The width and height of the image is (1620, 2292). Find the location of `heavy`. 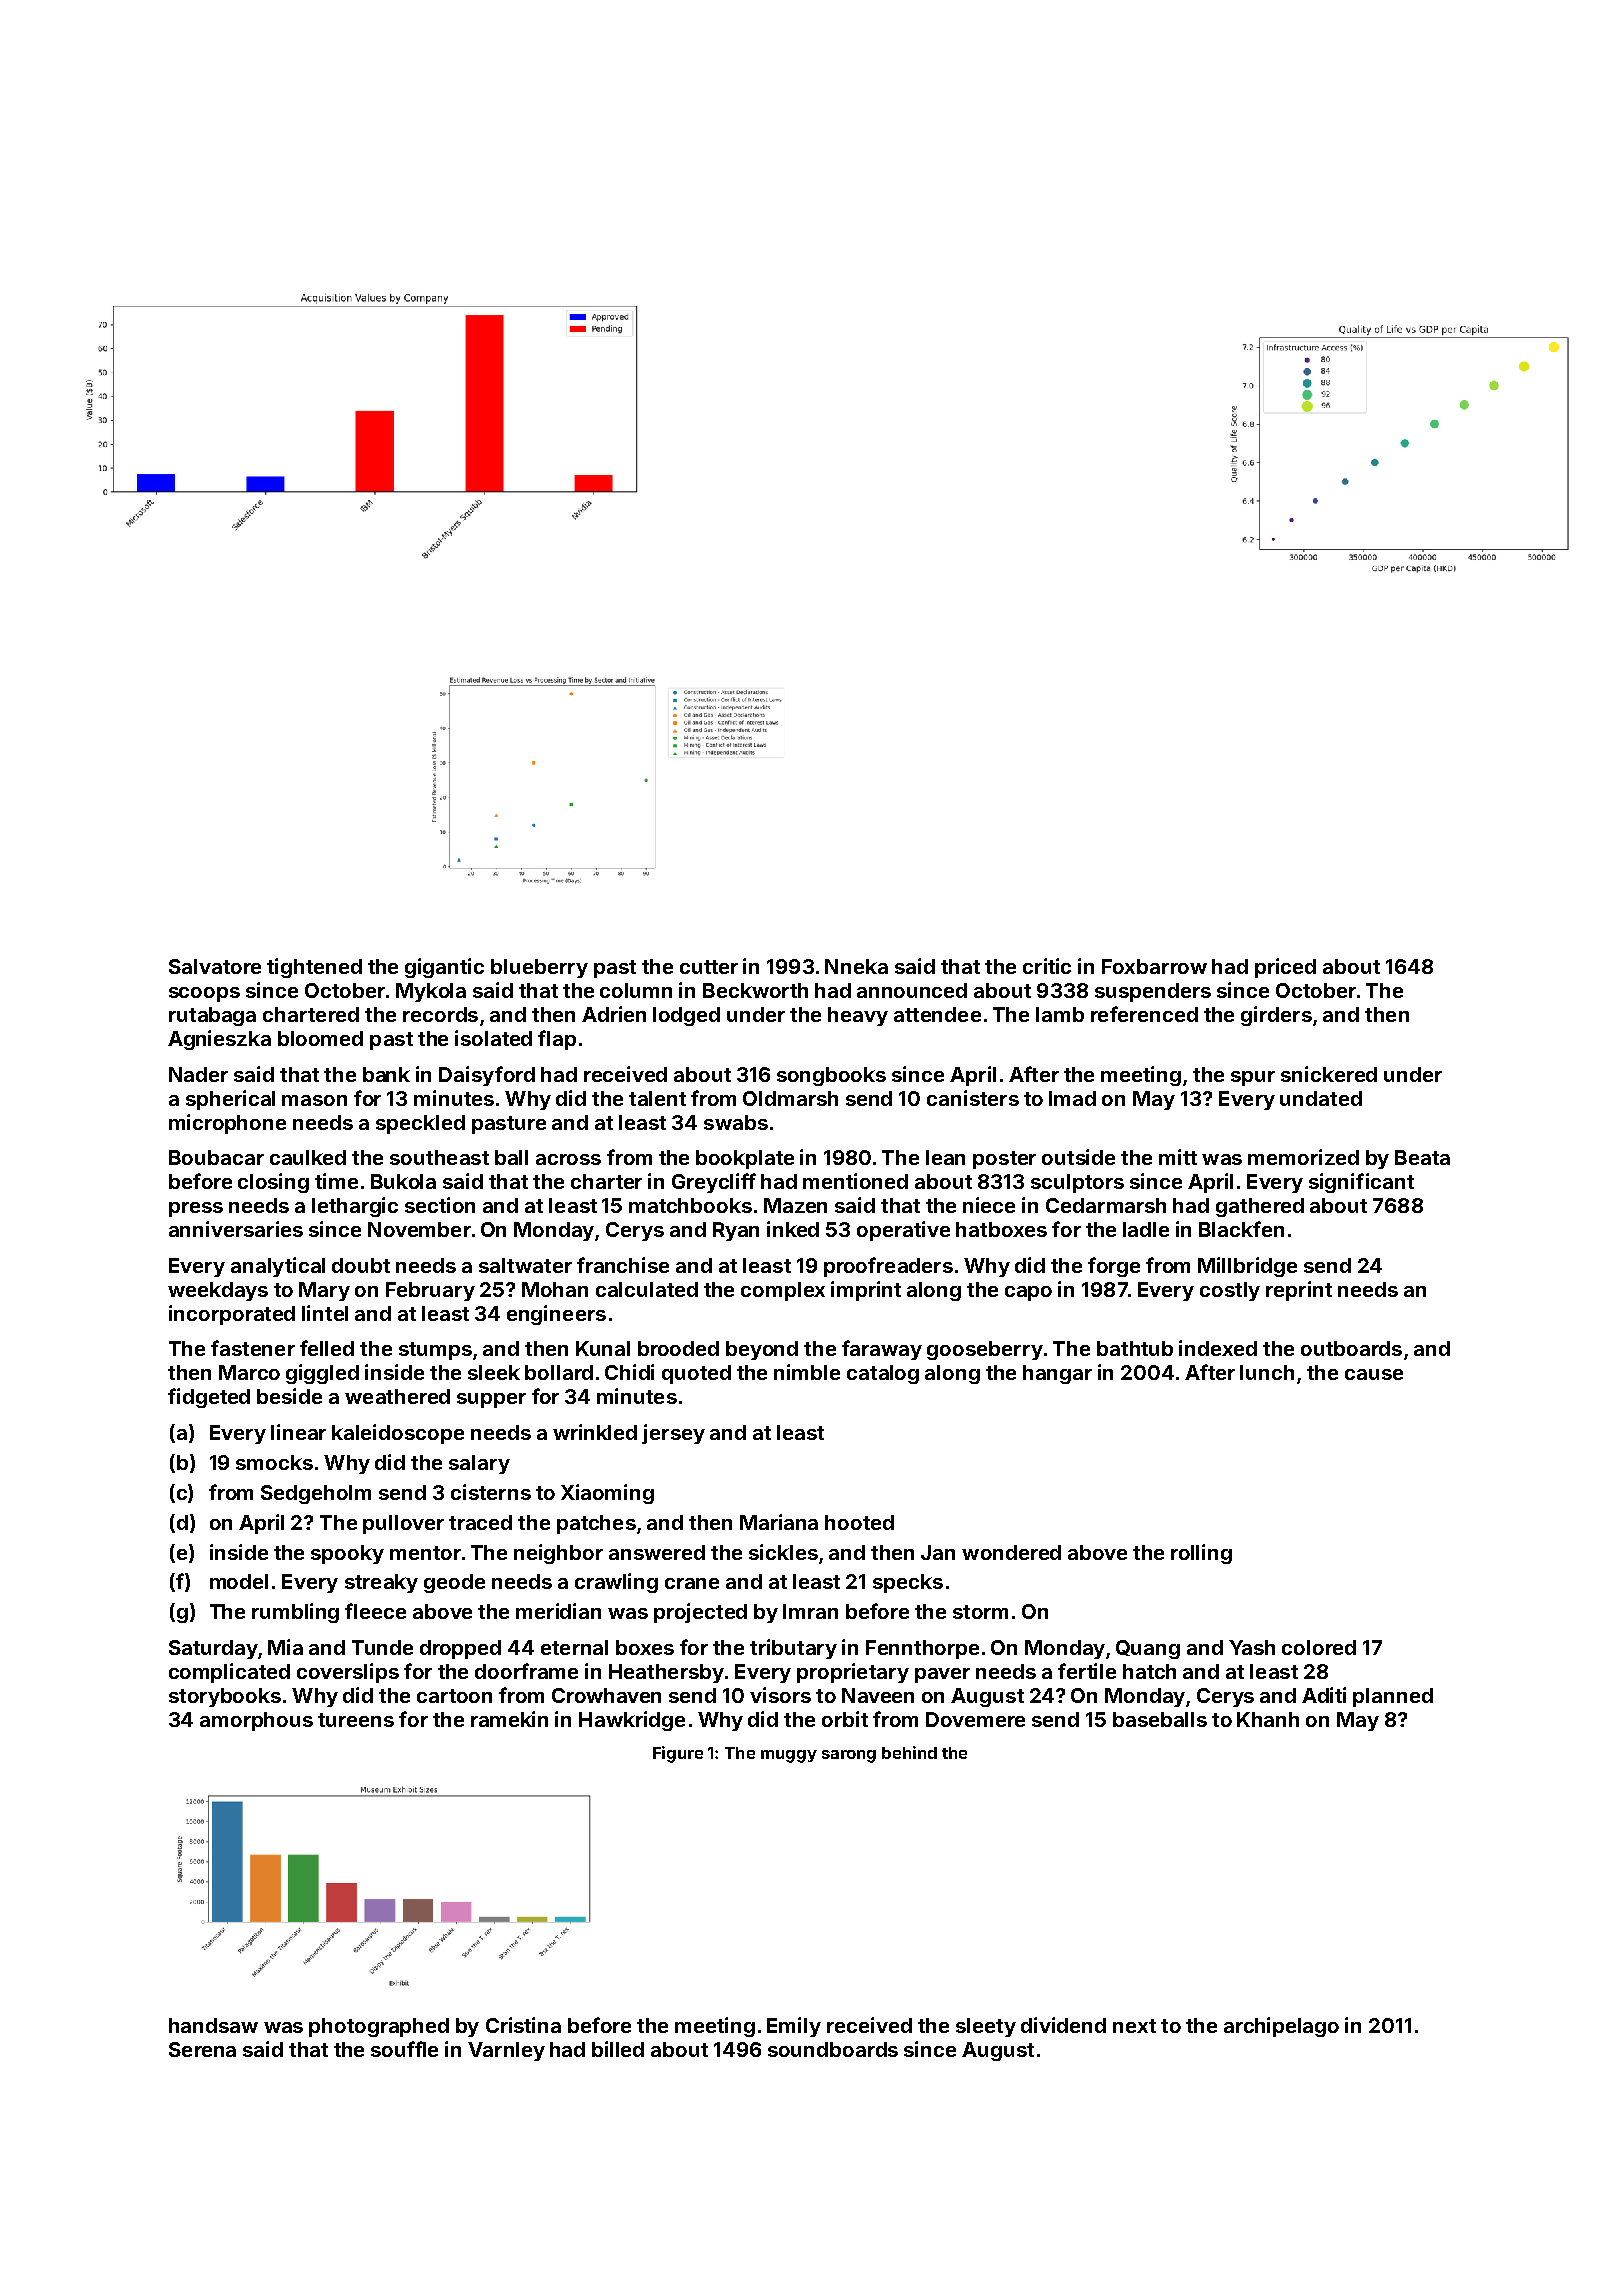

heavy is located at coordinates (858, 1016).
